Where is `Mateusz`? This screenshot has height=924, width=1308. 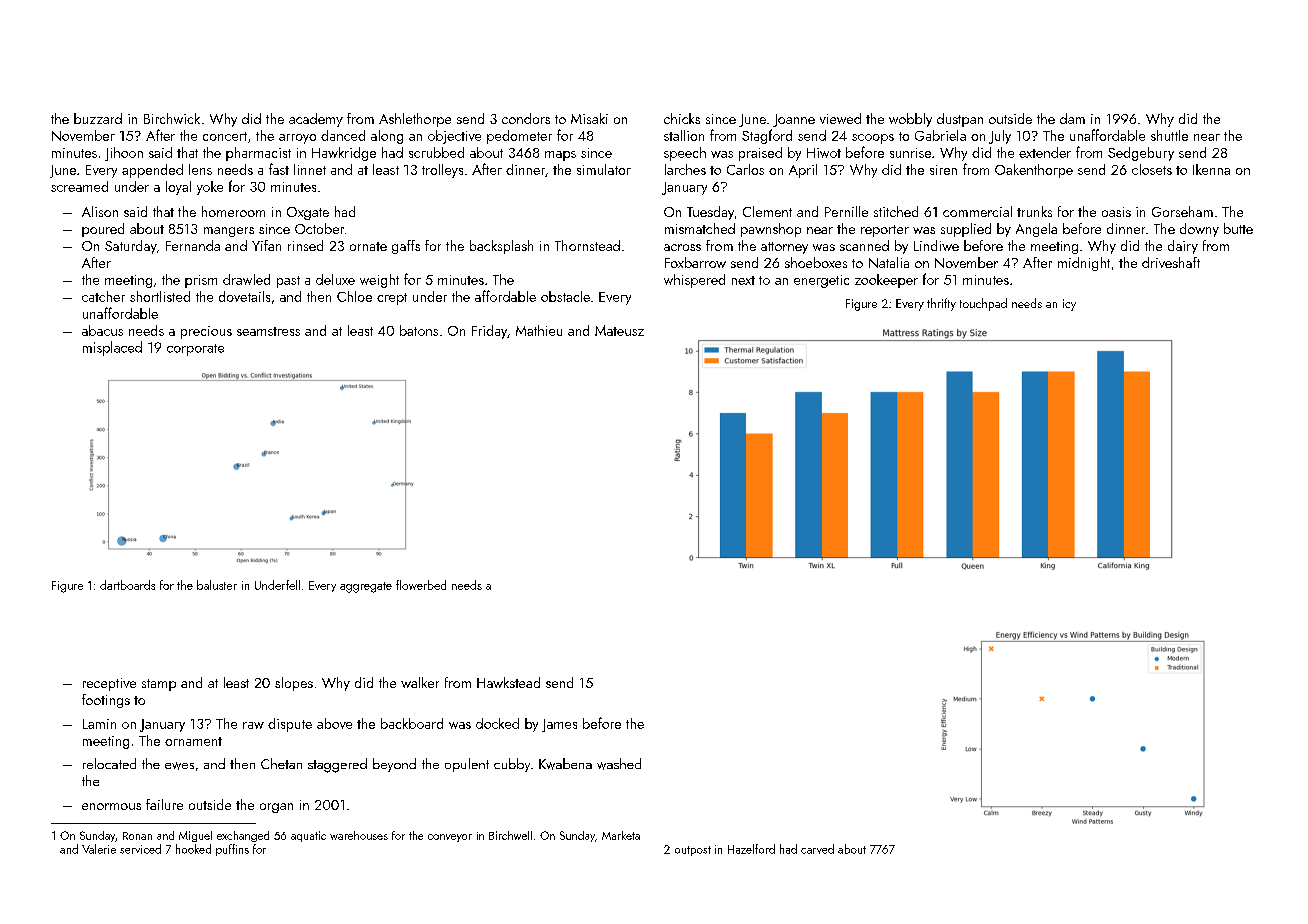
Mateusz is located at coordinates (619, 330).
